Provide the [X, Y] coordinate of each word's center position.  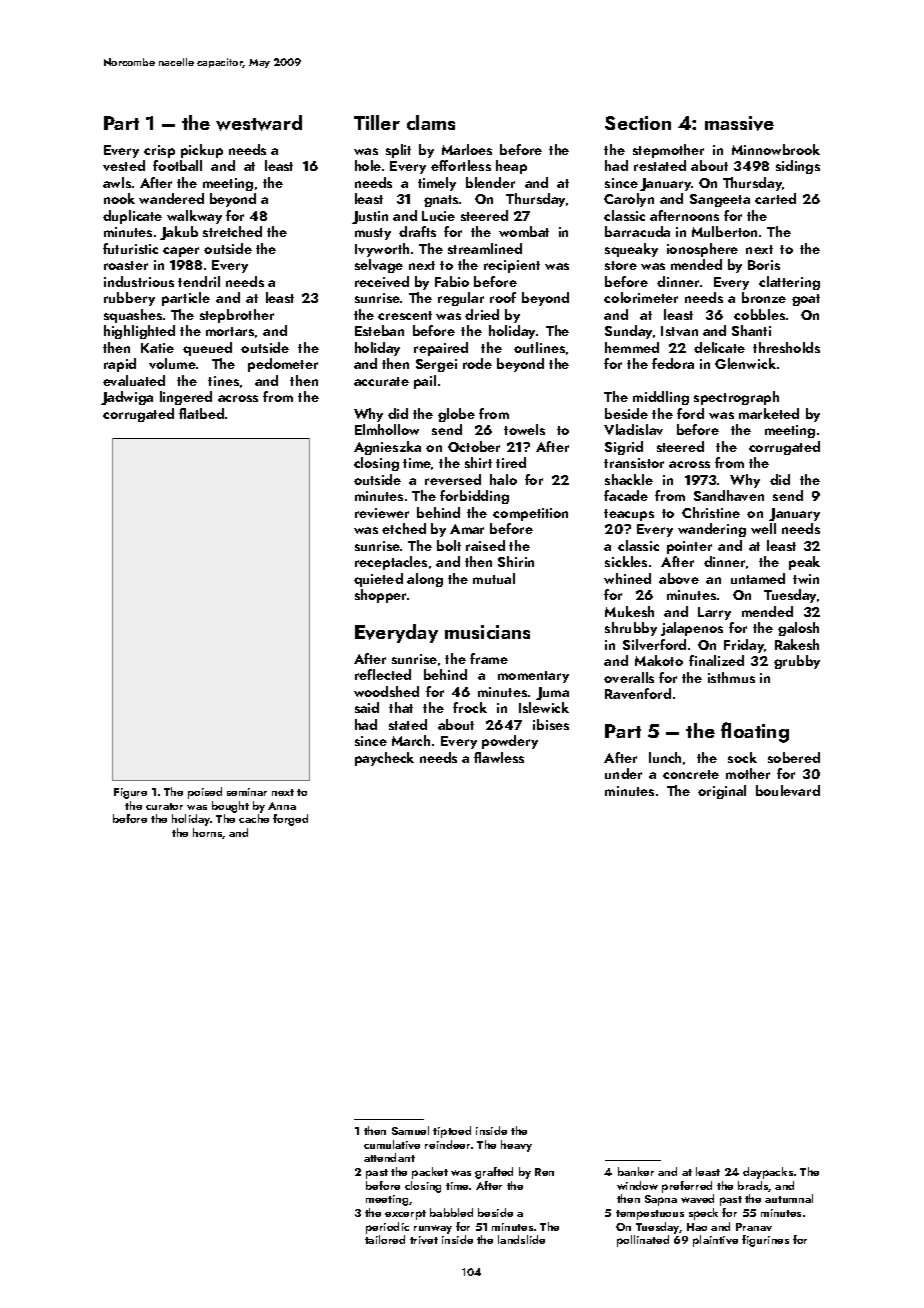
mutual [494, 578]
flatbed [201, 413]
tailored [385, 1239]
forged [290, 820]
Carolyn [629, 200]
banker [636, 1171]
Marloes [467, 149]
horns [208, 833]
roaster [126, 265]
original [722, 792]
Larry [714, 613]
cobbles [759, 314]
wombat [524, 231]
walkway [194, 217]
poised [205, 793]
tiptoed [452, 1132]
